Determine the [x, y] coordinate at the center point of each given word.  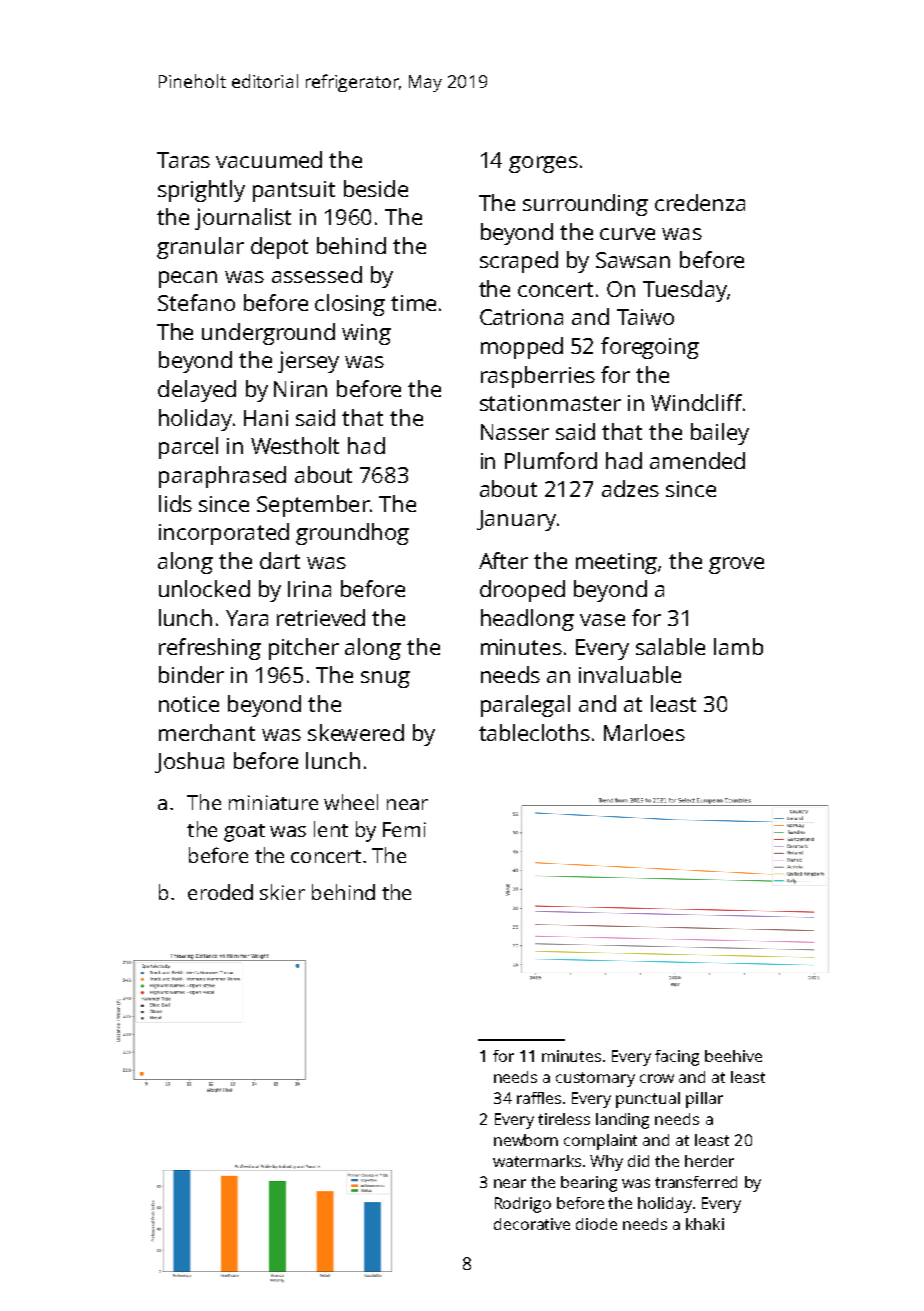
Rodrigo [523, 1205]
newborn [526, 1140]
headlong [527, 620]
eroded [220, 892]
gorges [543, 164]
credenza [700, 202]
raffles [539, 1098]
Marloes [644, 732]
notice [189, 704]
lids [175, 503]
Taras [183, 160]
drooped [522, 591]
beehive [733, 1056]
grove [736, 565]
